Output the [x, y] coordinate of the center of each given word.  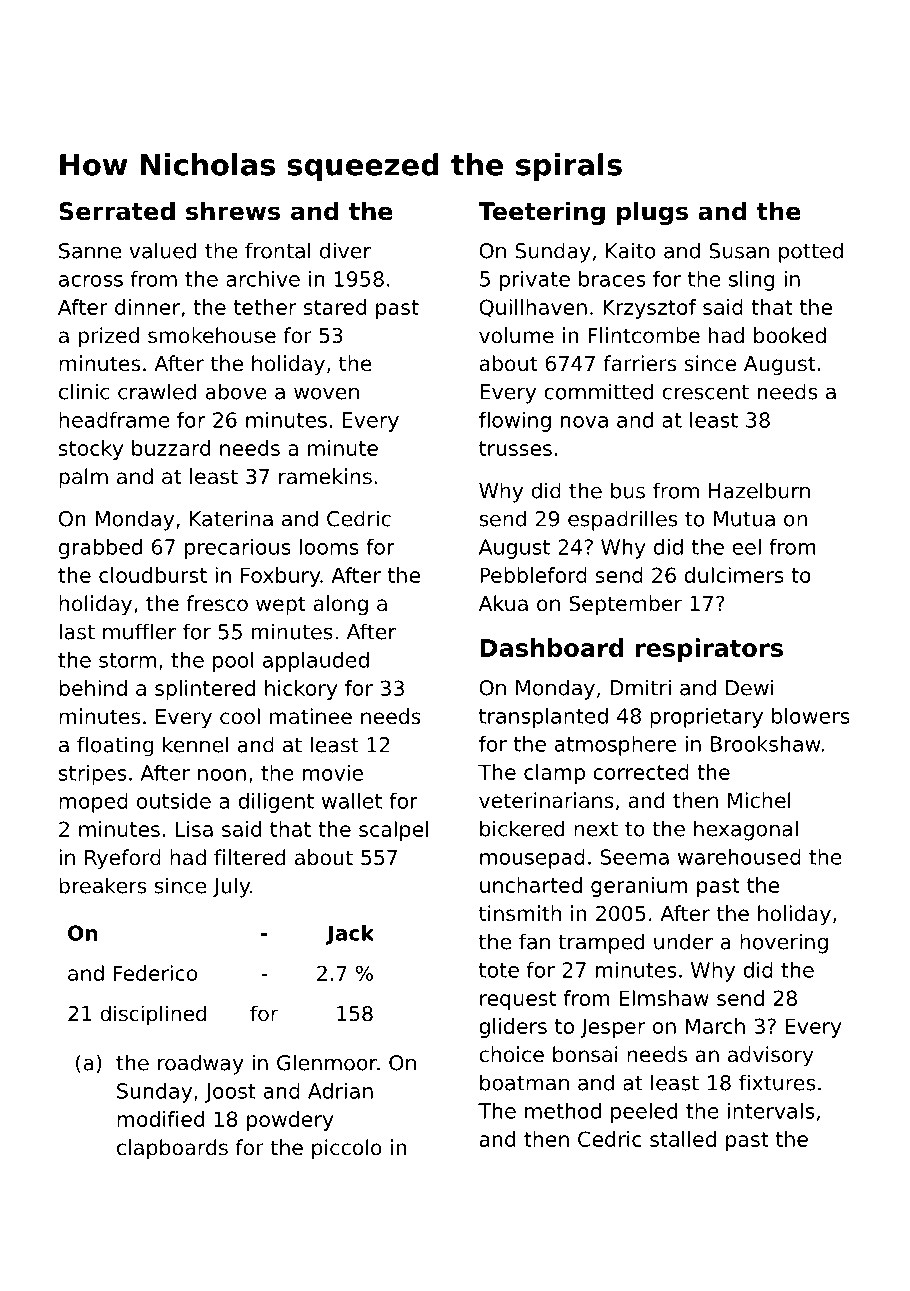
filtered [249, 857]
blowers [811, 716]
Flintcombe [644, 335]
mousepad [532, 859]
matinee [311, 716]
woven [326, 393]
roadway [201, 1064]
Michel [759, 800]
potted [811, 252]
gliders [513, 1028]
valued [162, 250]
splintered [205, 690]
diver [345, 250]
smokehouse [212, 335]
